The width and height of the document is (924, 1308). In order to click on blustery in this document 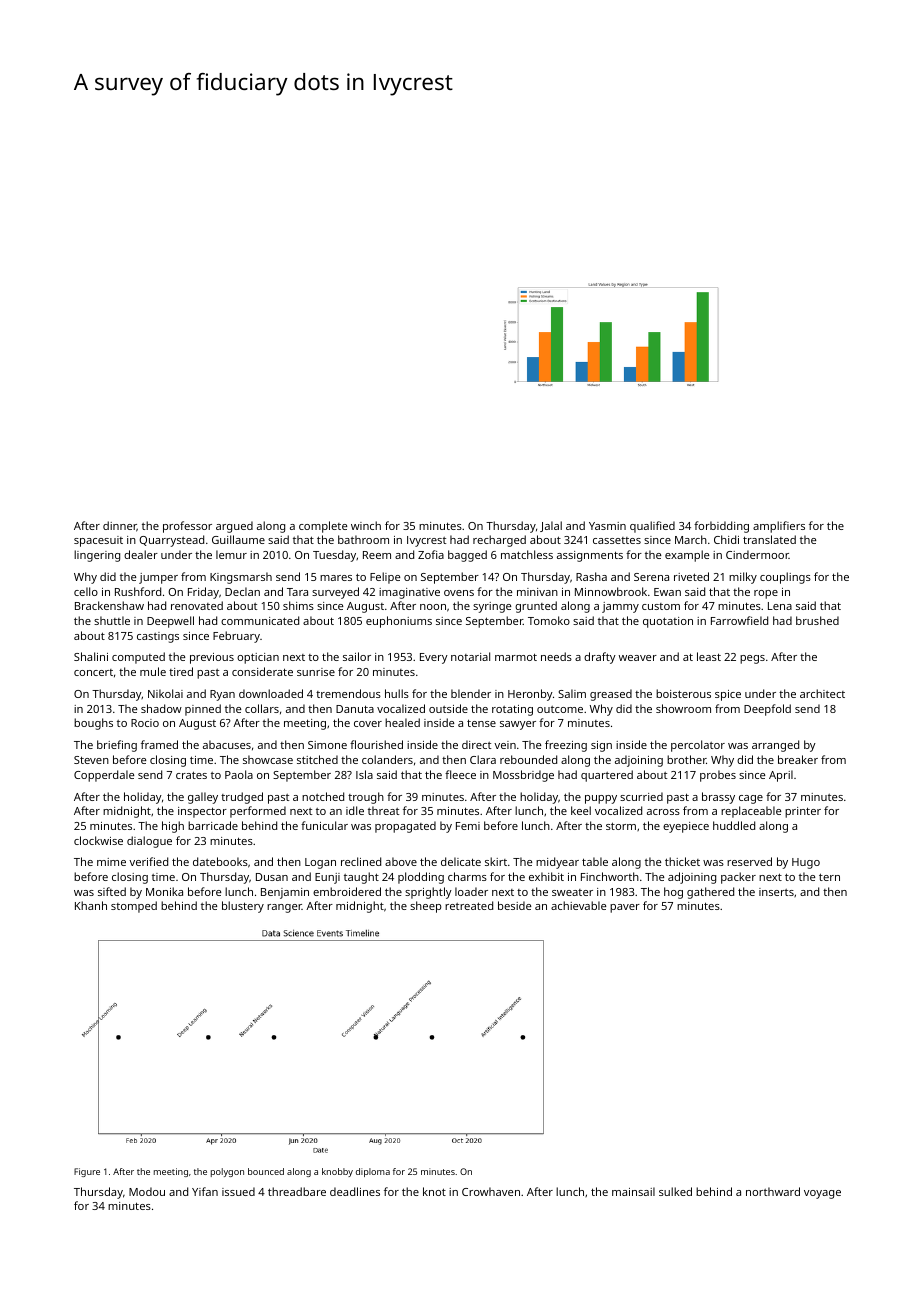, I will do `click(243, 907)`.
